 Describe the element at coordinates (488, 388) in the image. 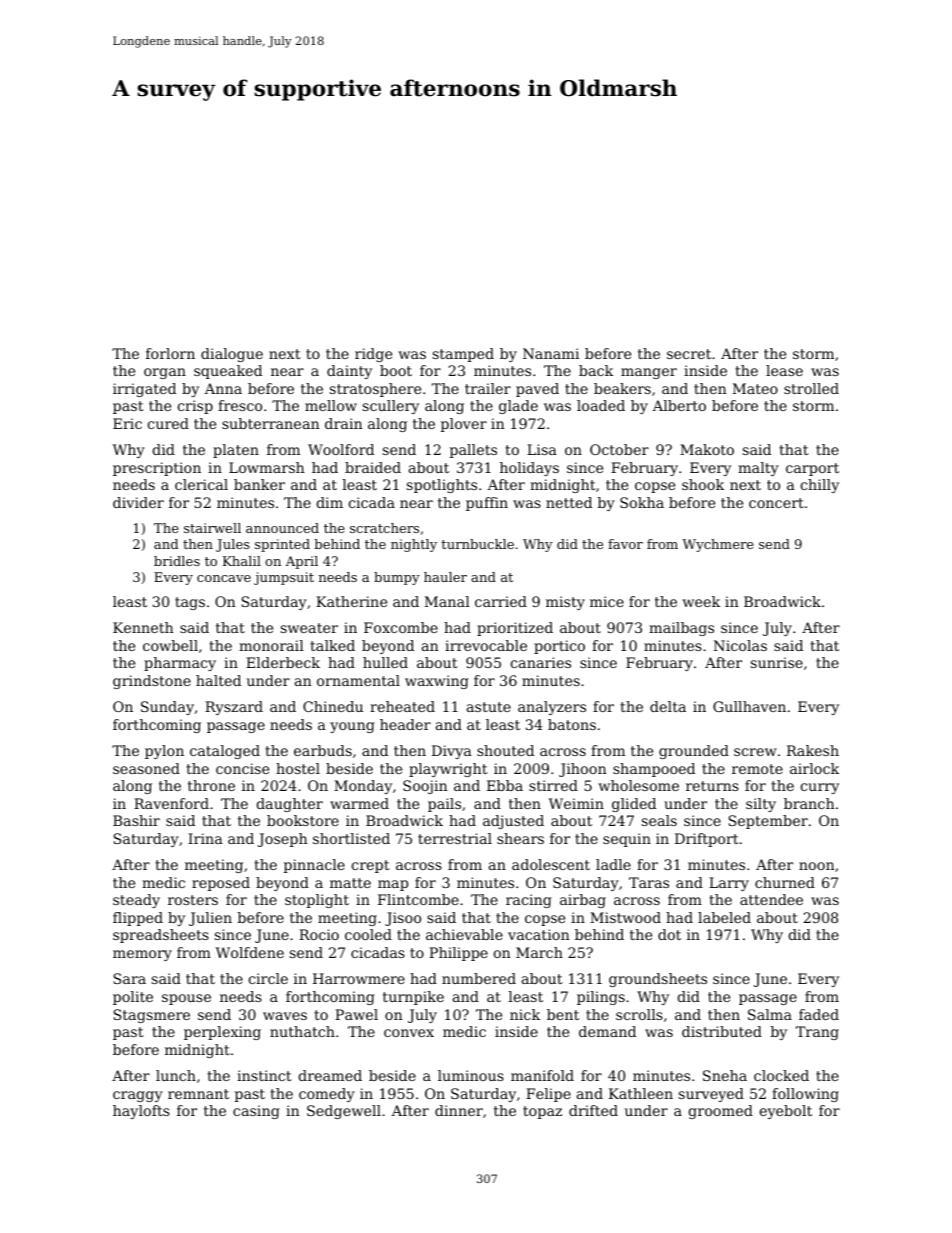

I see `trailer` at that location.
